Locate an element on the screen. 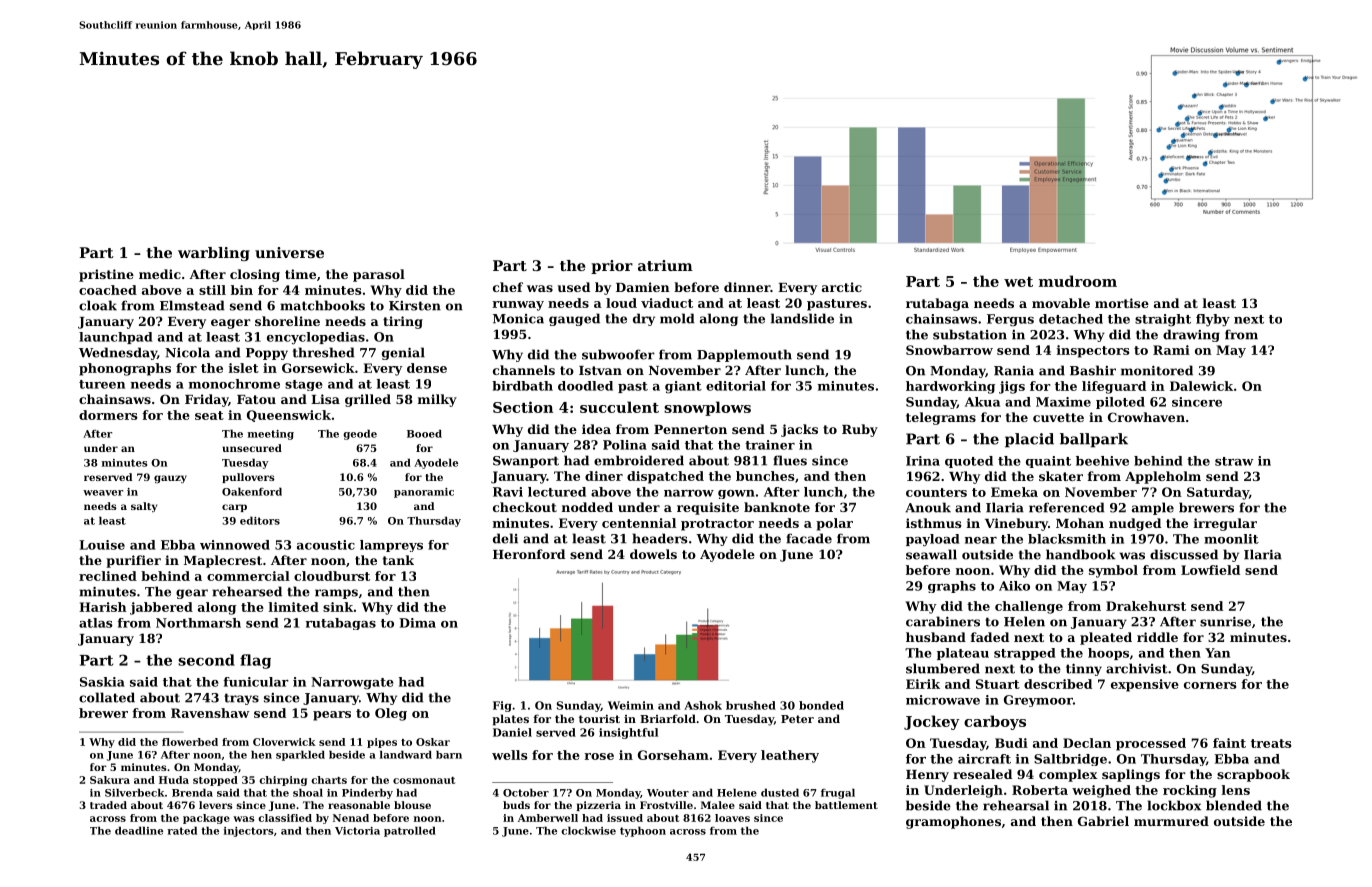  mudroom is located at coordinates (1078, 281).
